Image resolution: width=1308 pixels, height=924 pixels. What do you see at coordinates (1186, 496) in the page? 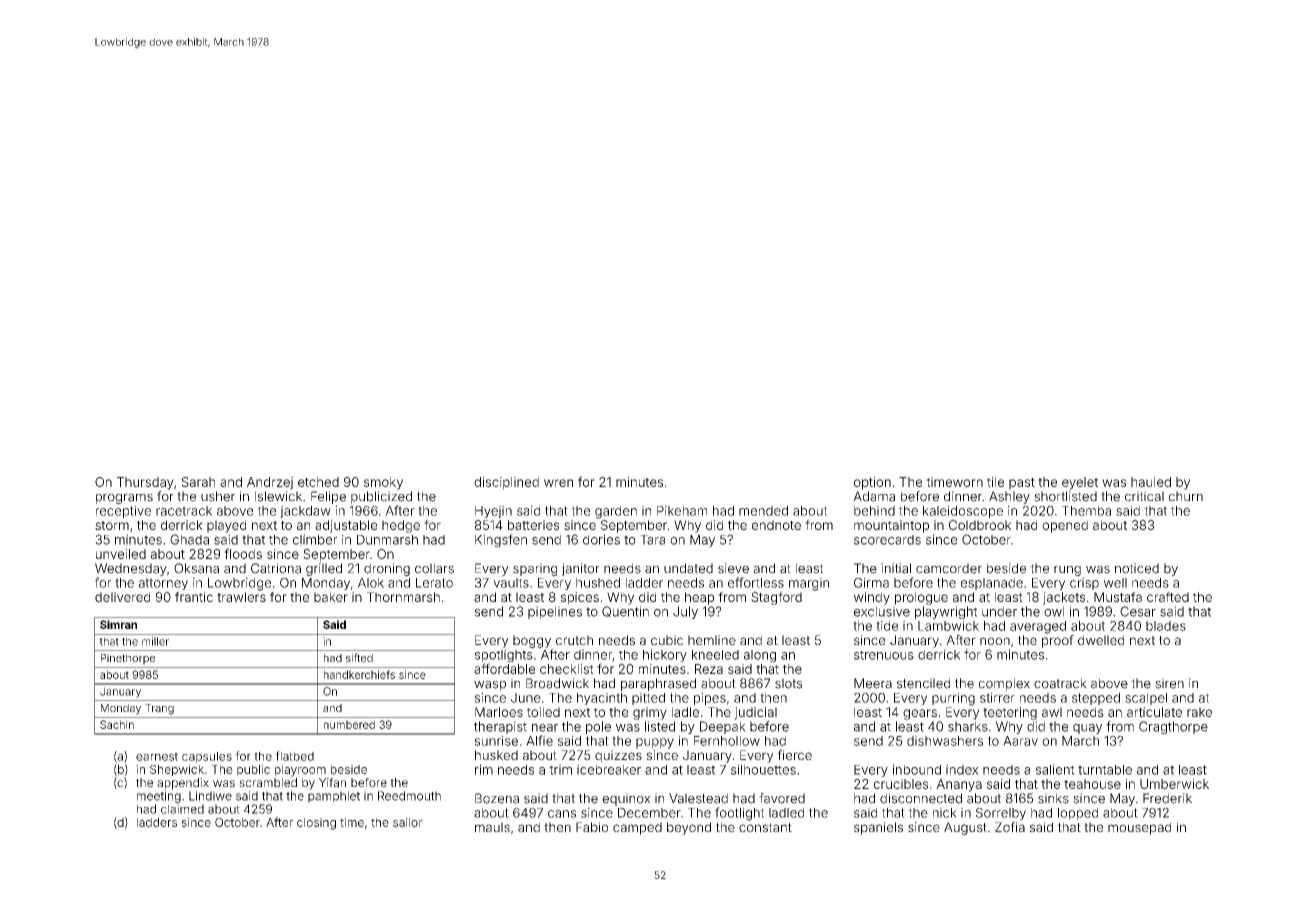
I see `churn` at bounding box center [1186, 496].
